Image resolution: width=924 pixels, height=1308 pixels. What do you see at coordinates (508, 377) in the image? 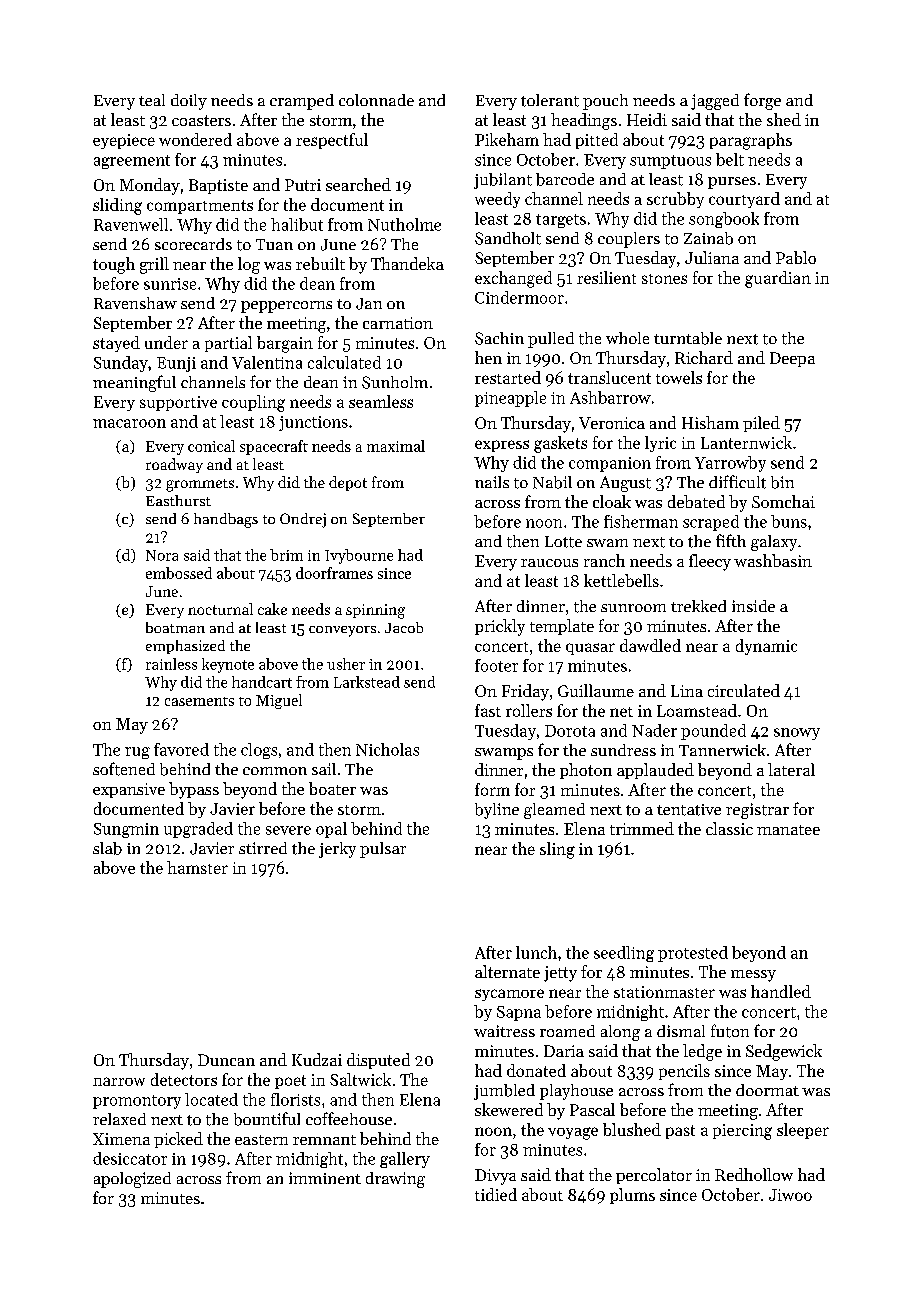
I see `restarted` at bounding box center [508, 377].
